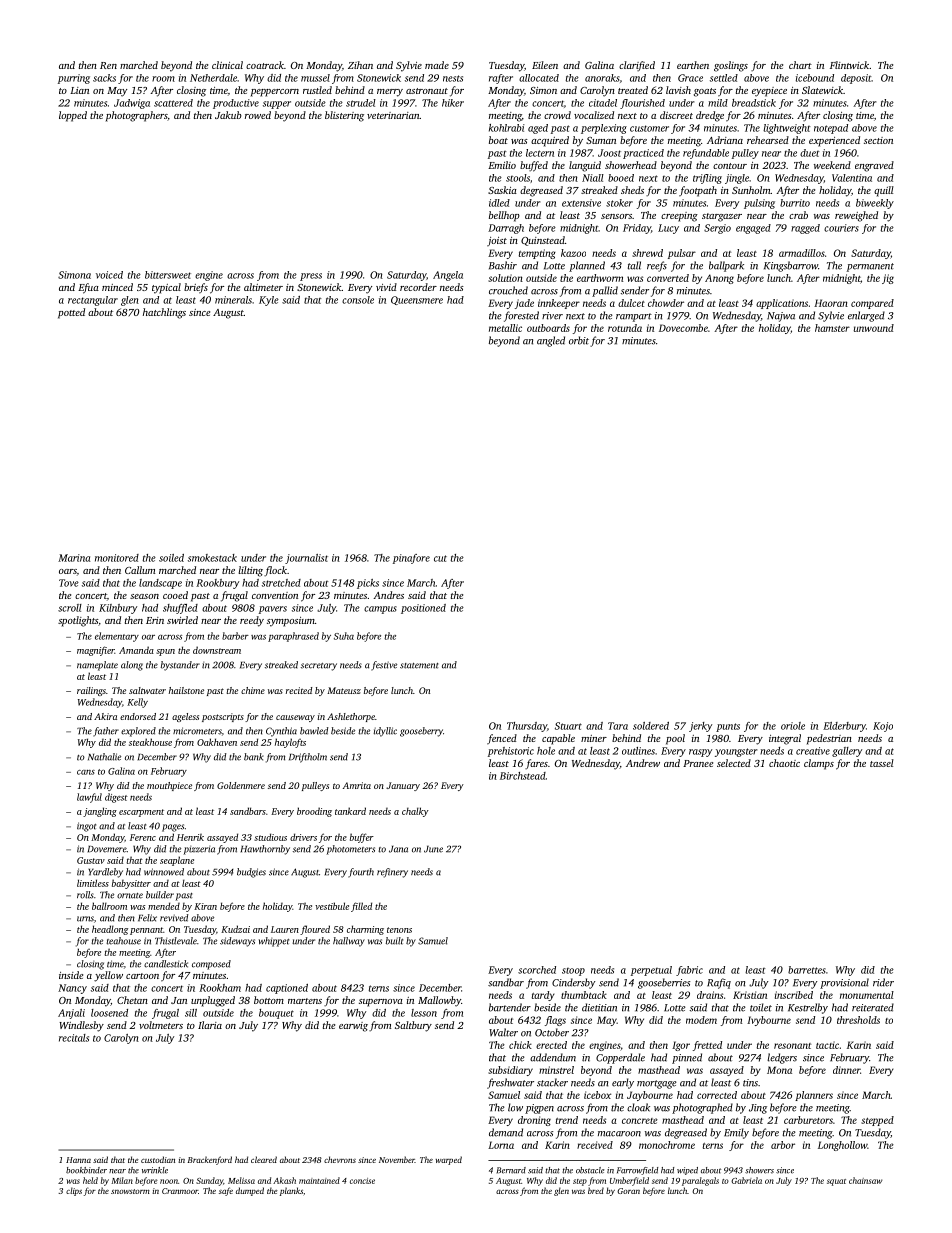 Image resolution: width=952 pixels, height=1233 pixels. I want to click on Grace, so click(690, 78).
